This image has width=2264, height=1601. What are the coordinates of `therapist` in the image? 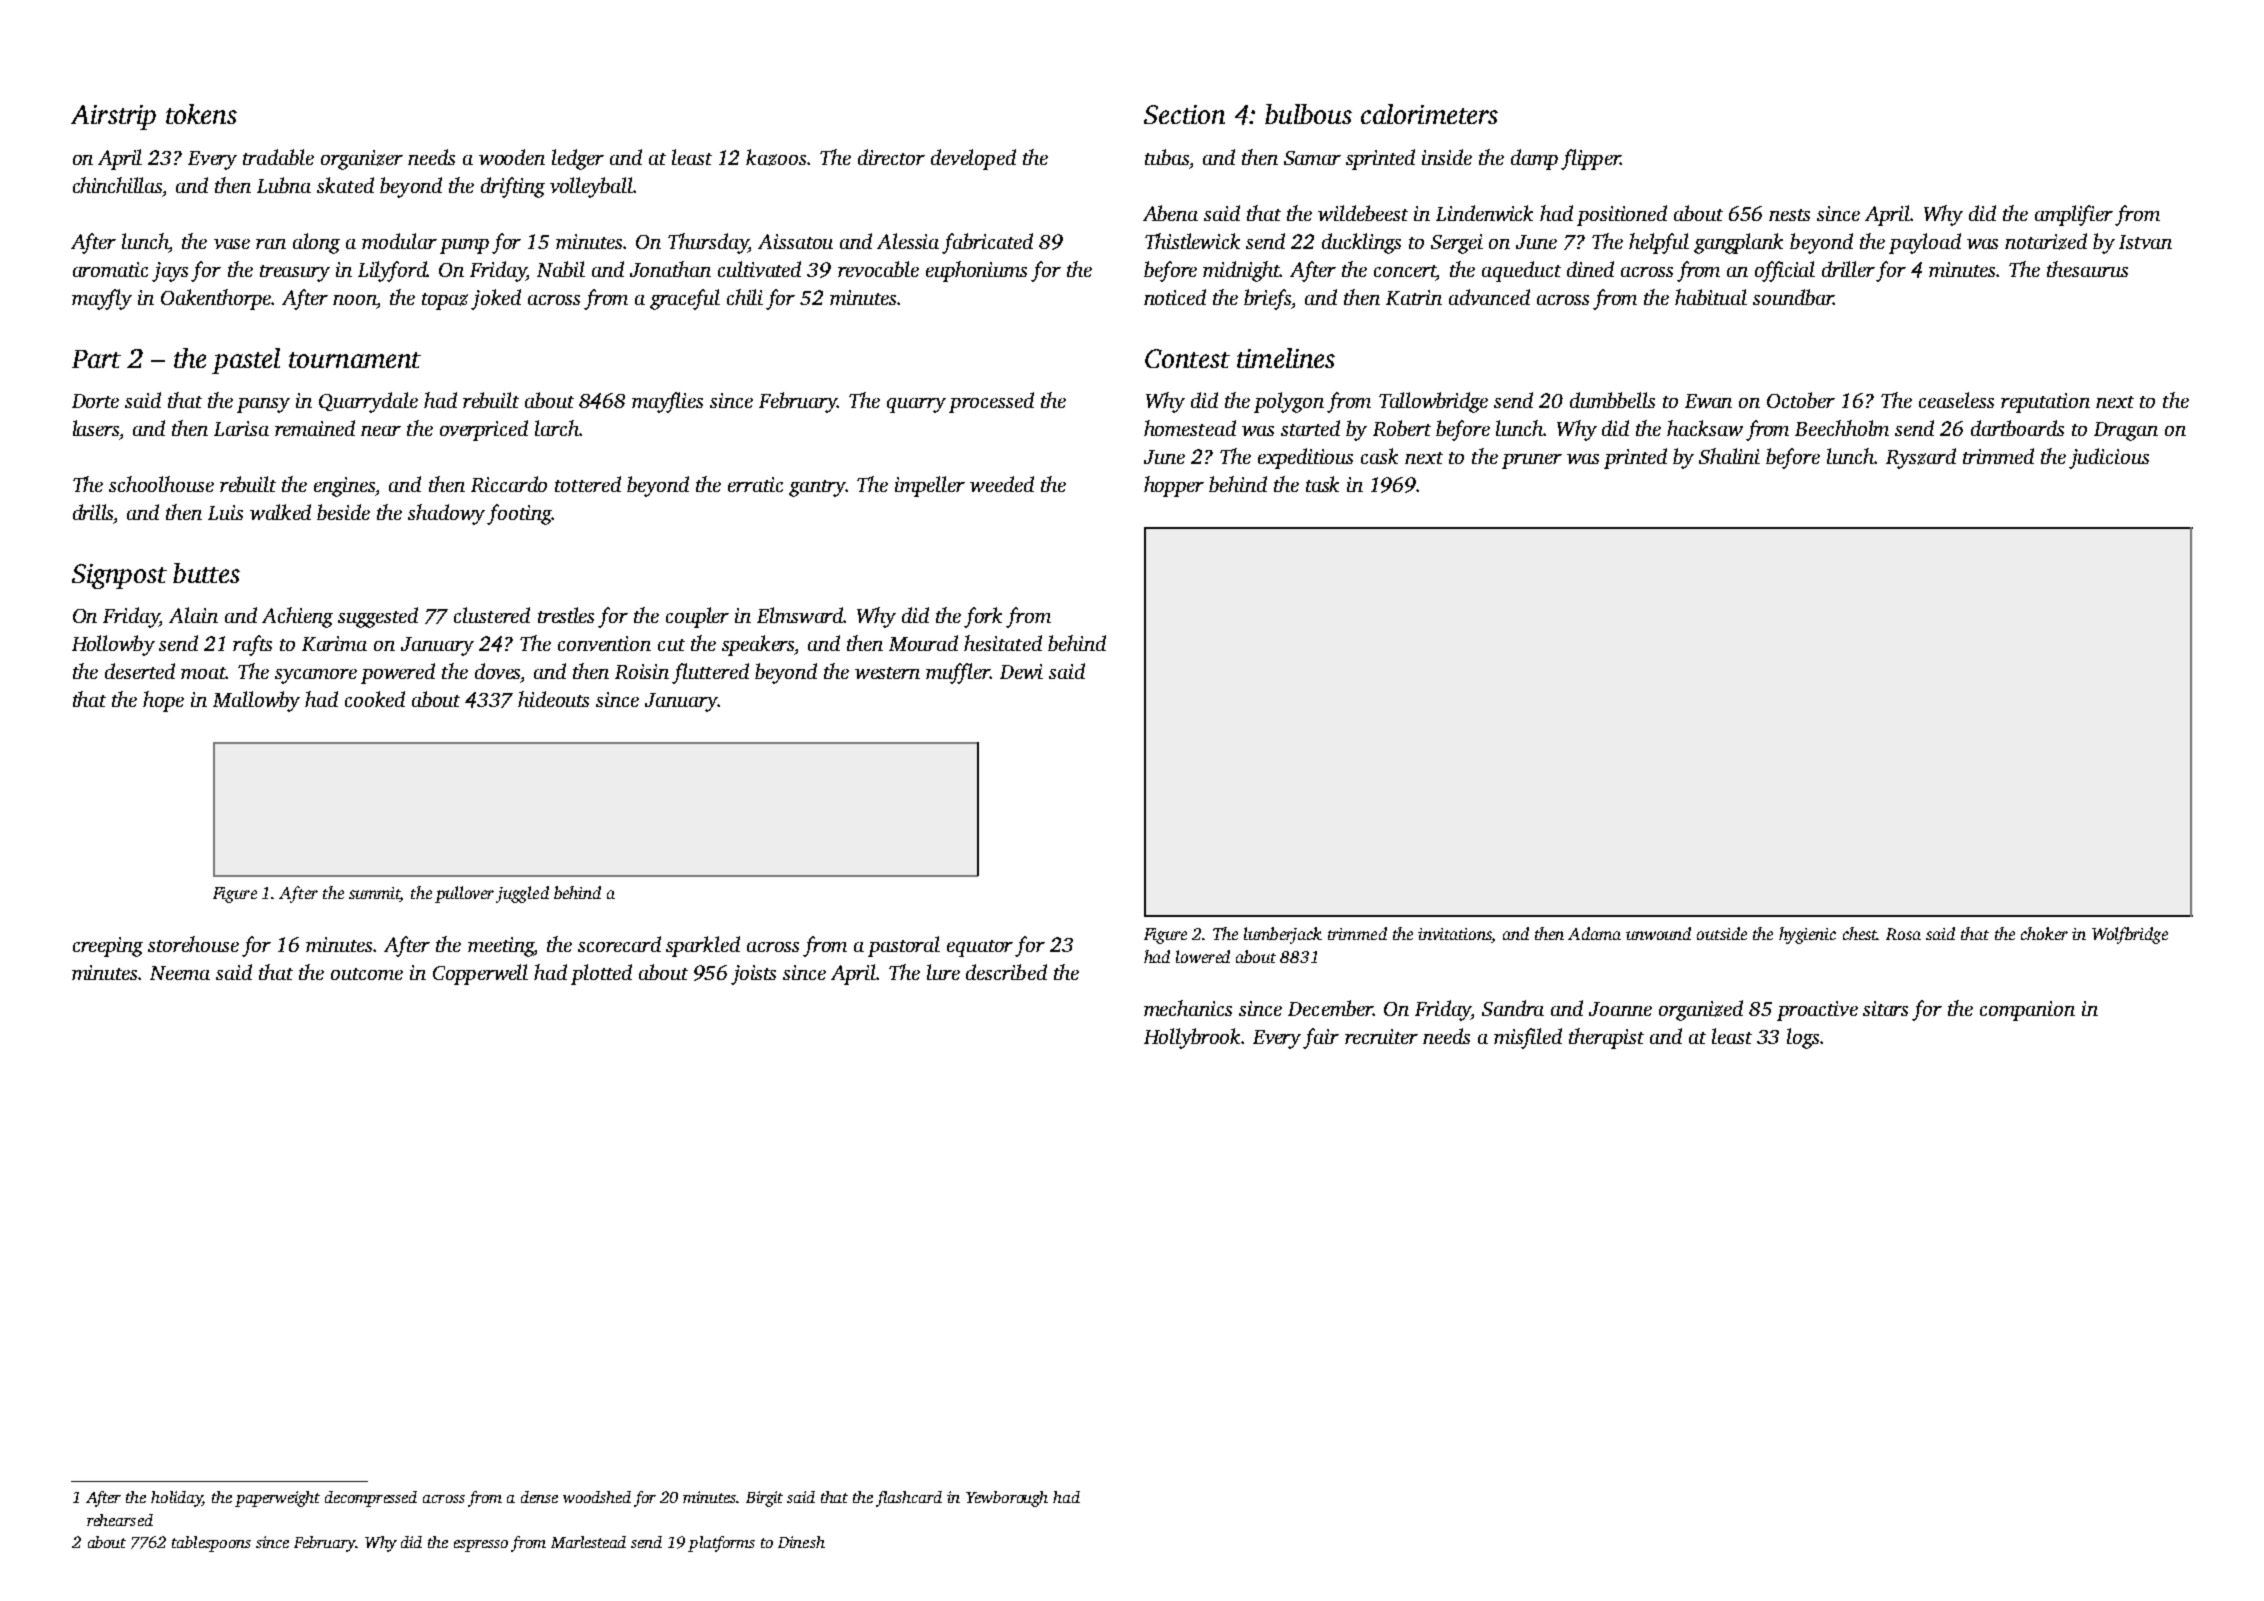 It's located at (1606, 1038).
